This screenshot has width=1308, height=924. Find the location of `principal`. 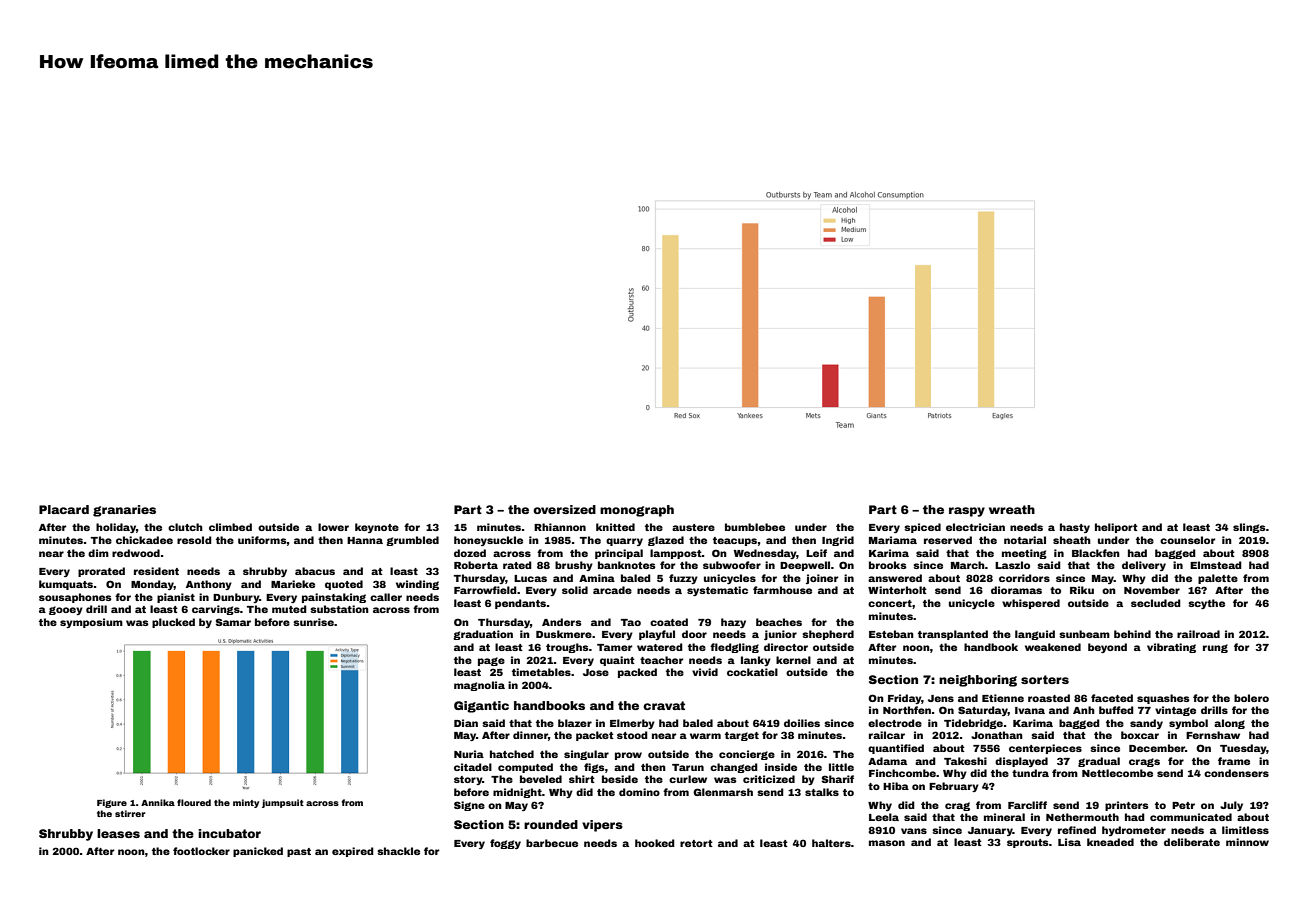

principal is located at coordinates (619, 554).
